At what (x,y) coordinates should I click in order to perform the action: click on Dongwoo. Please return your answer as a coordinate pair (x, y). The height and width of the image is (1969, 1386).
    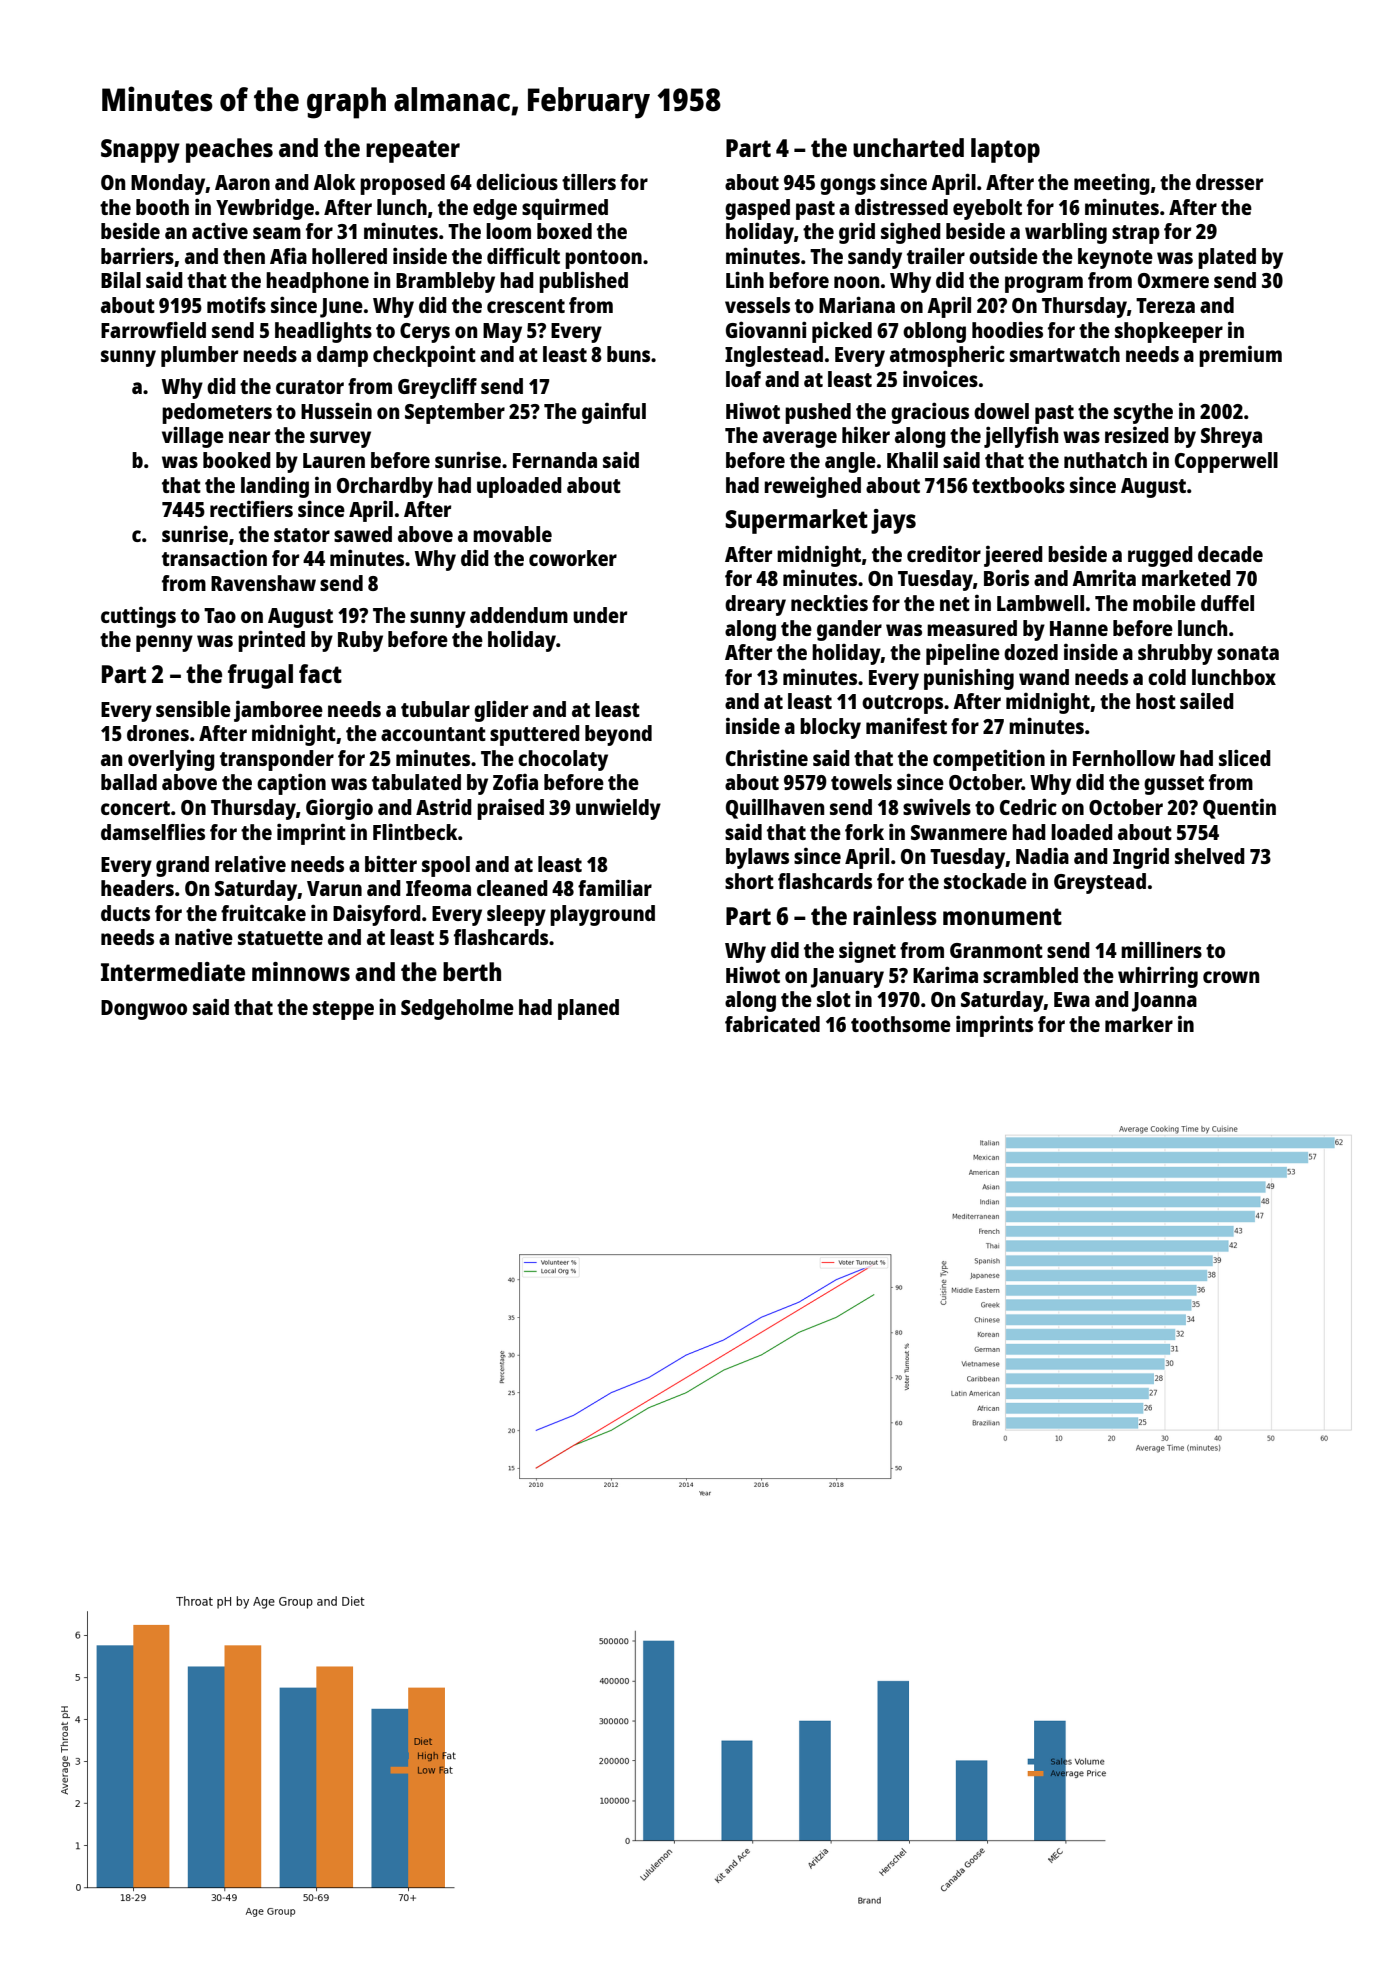
    Looking at the image, I should click on (144, 1010).
